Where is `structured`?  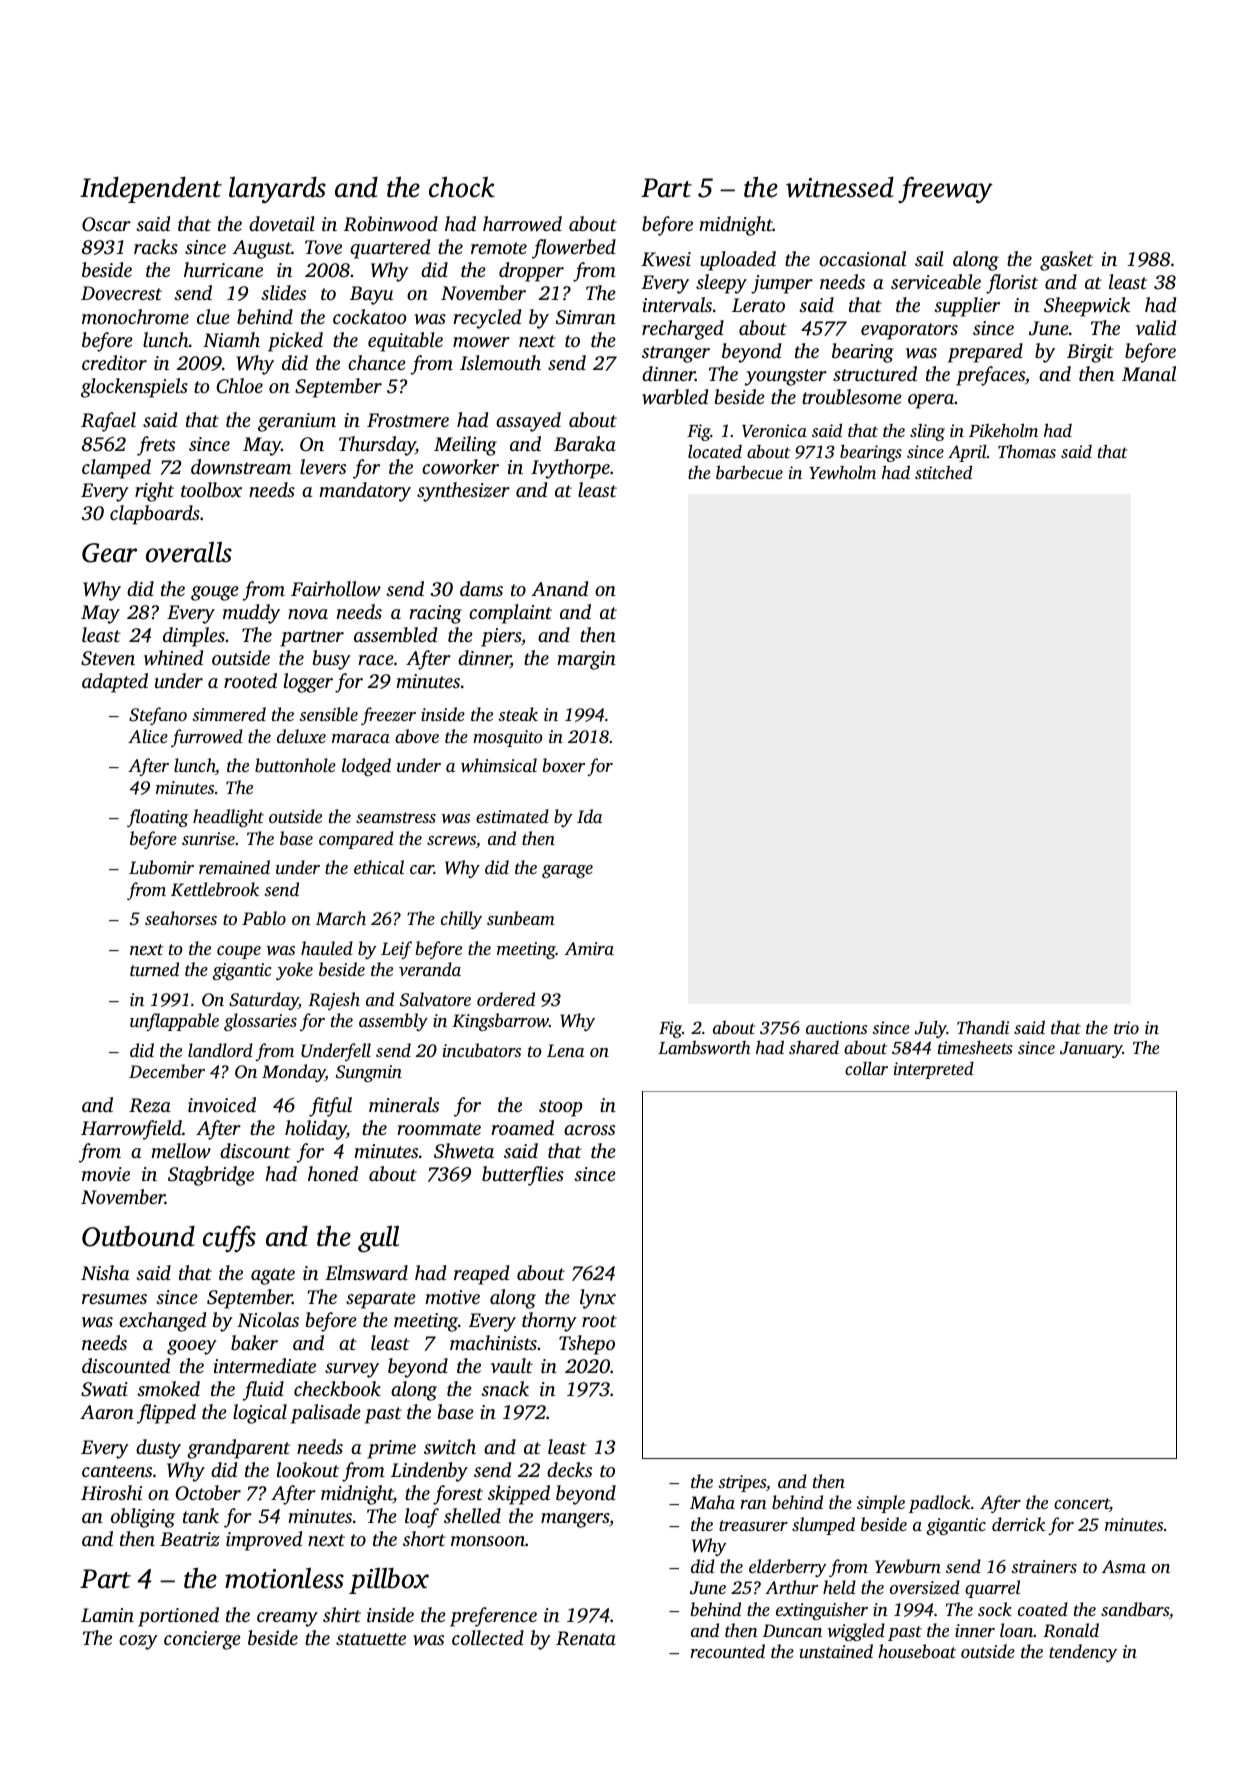 structured is located at coordinates (875, 373).
